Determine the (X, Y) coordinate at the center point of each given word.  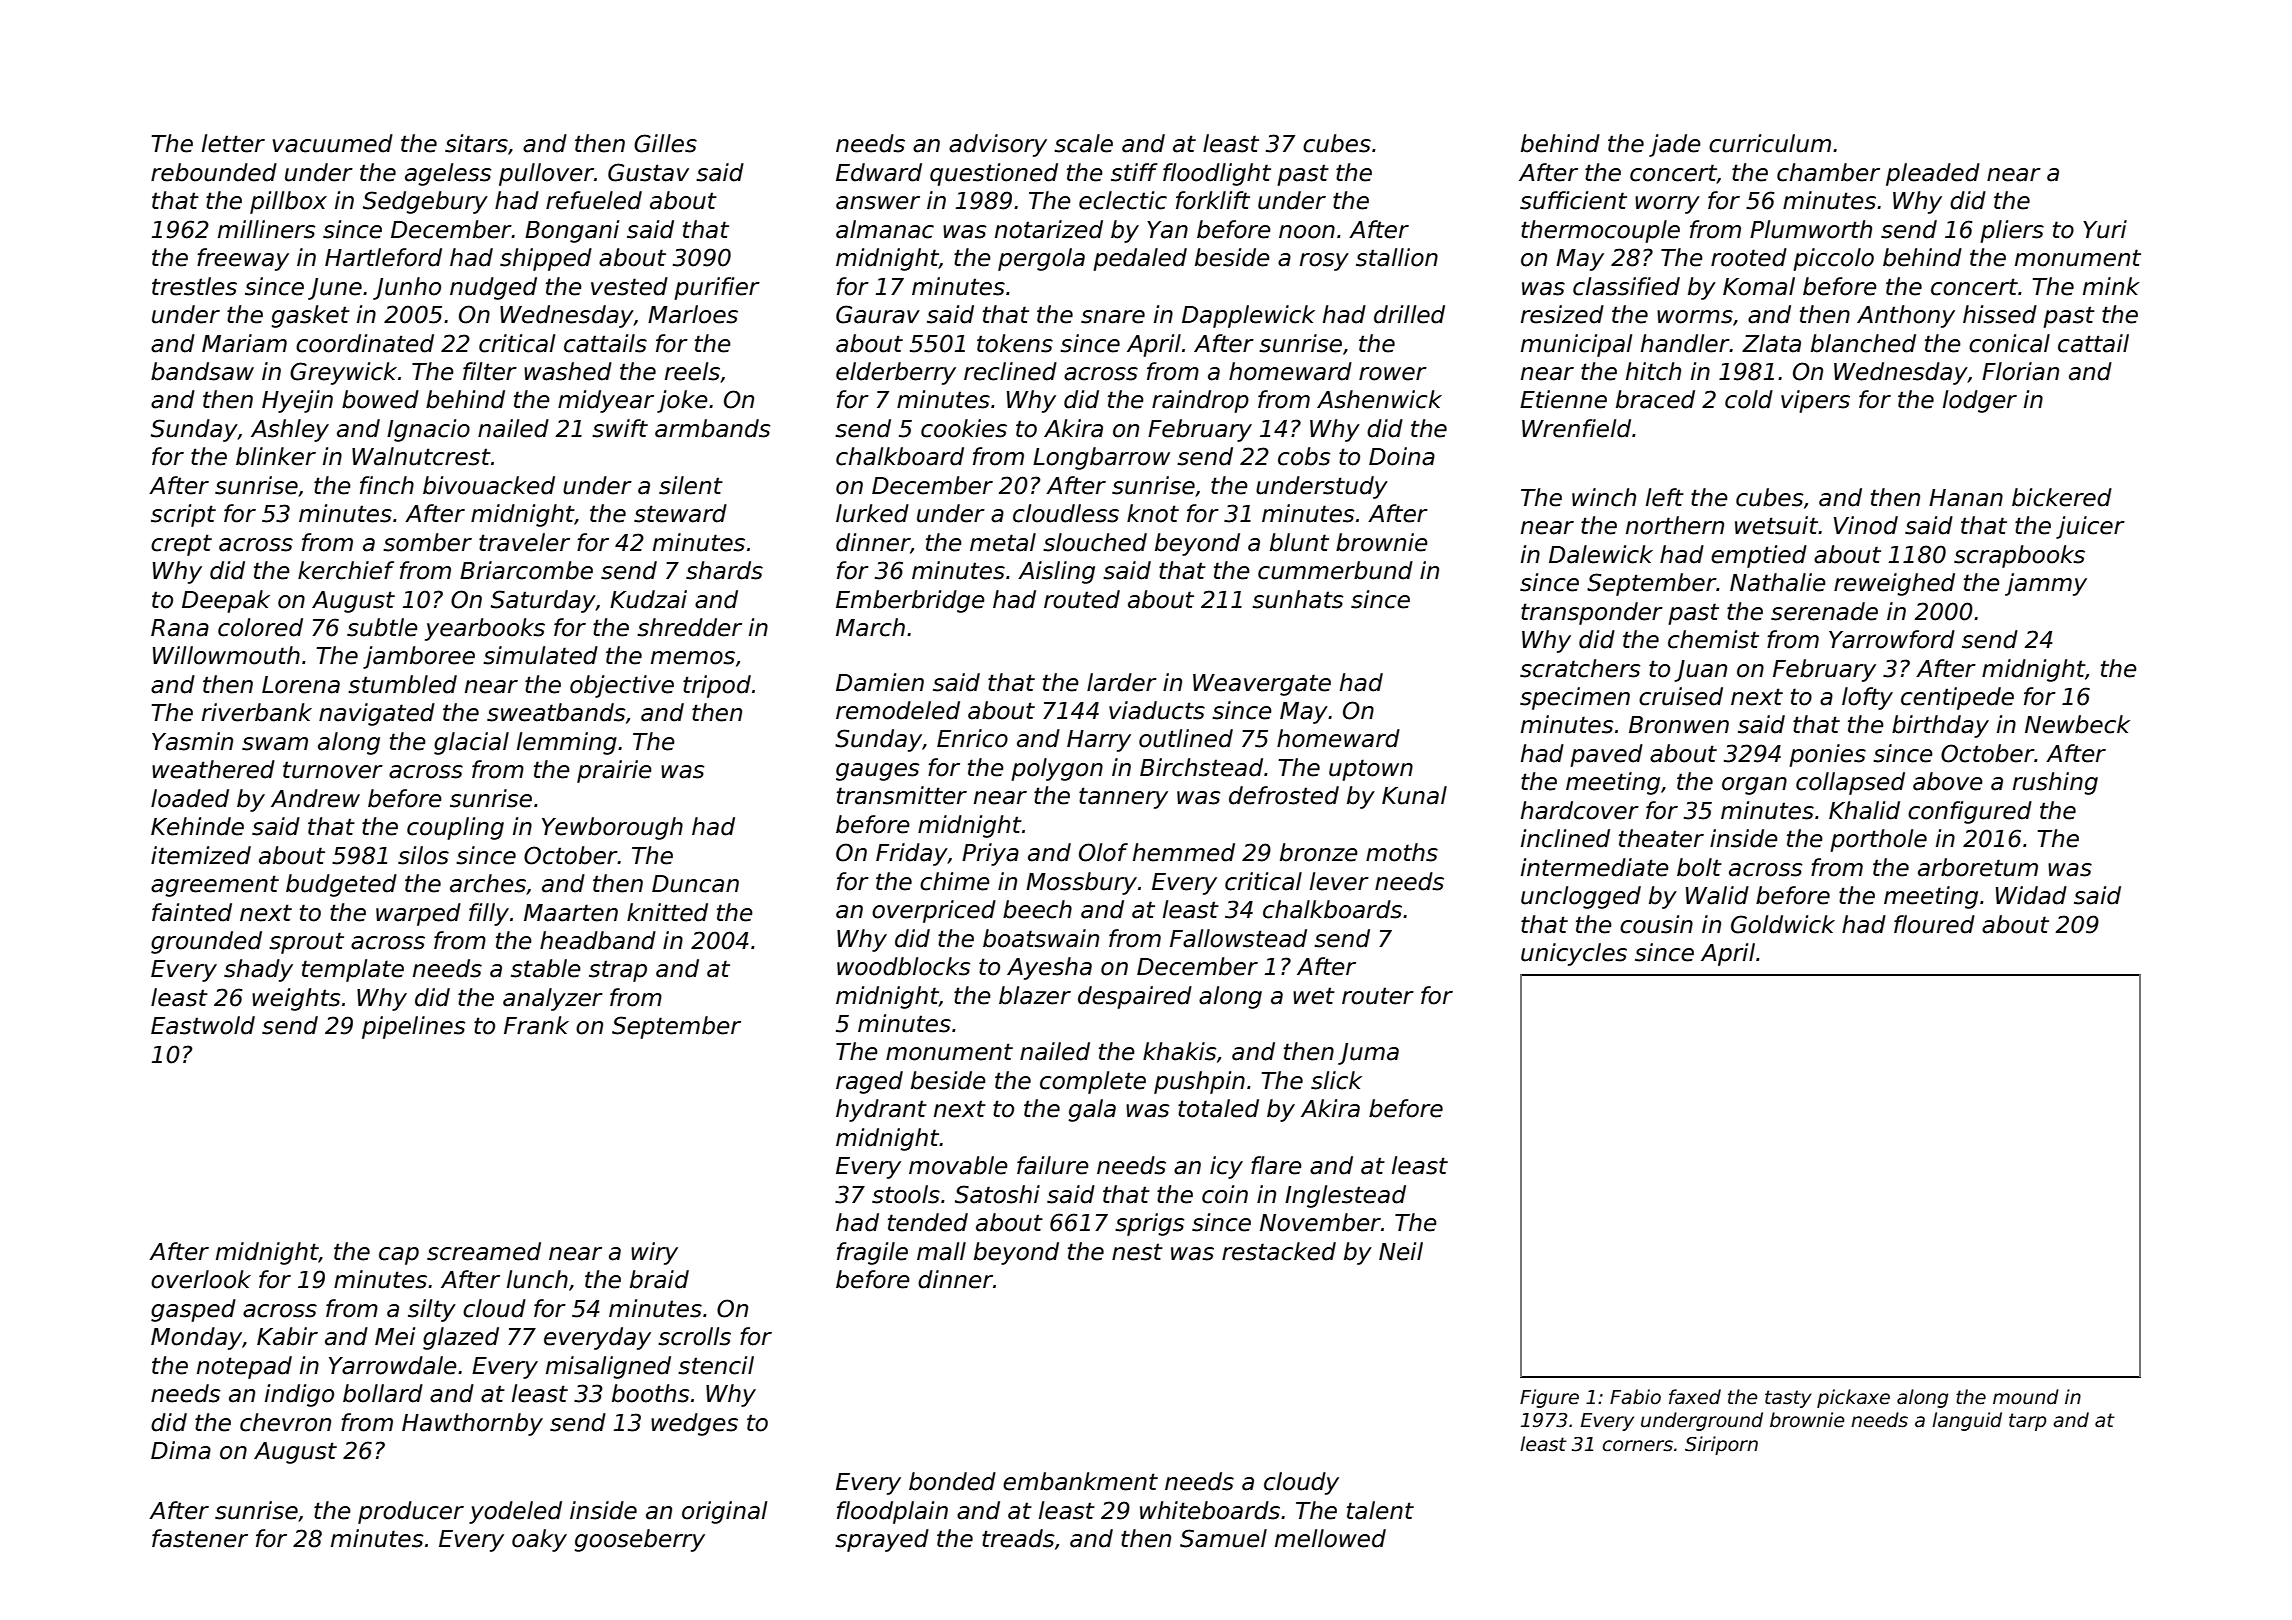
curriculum (1770, 143)
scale (1083, 143)
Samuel (1223, 1538)
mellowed (1330, 1538)
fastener (200, 1538)
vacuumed (333, 143)
